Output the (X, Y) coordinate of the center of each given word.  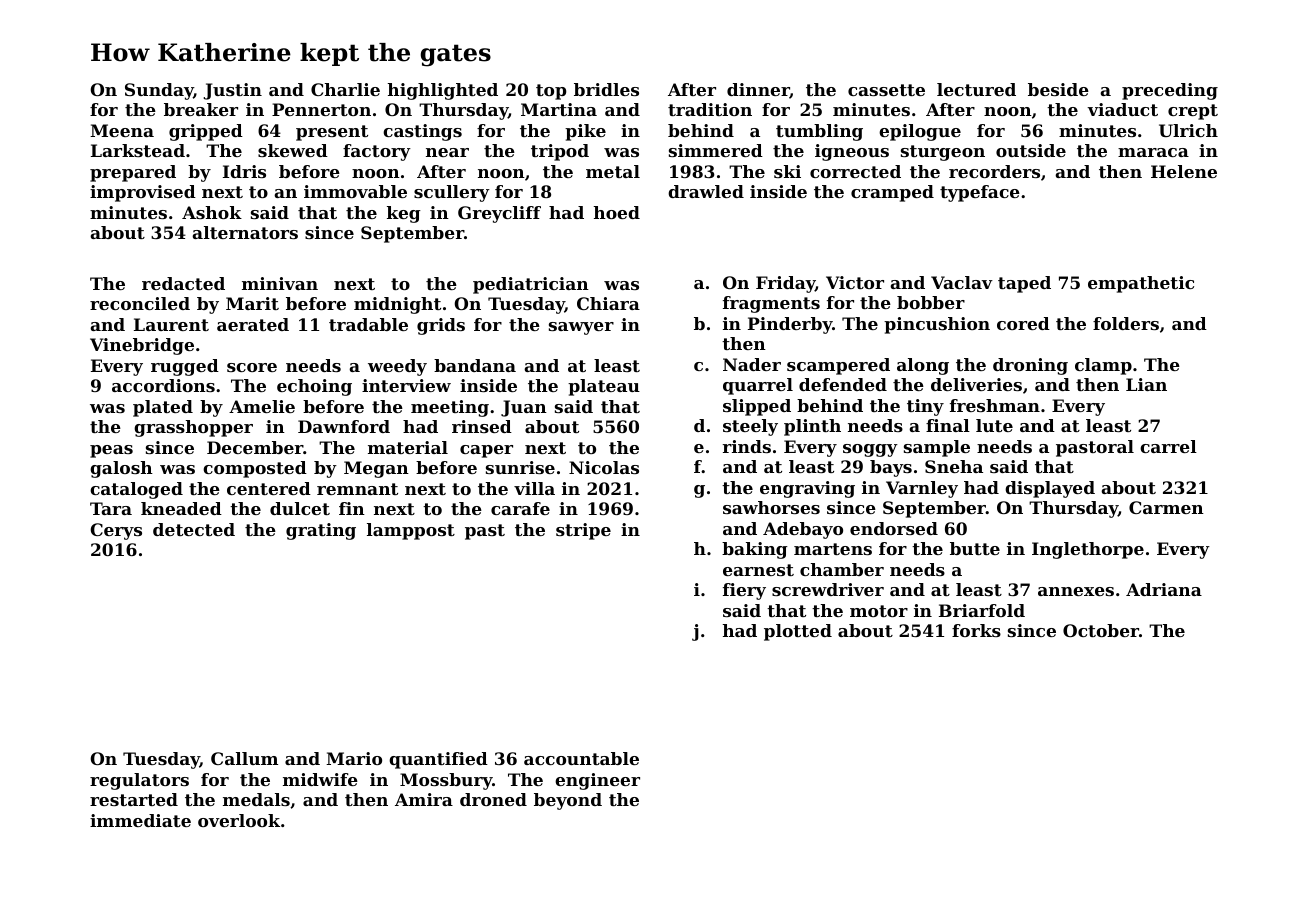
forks (976, 630)
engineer (597, 781)
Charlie (345, 89)
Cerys (116, 531)
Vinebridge (142, 346)
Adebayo (803, 530)
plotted (798, 632)
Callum (244, 758)
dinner (758, 91)
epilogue (920, 132)
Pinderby (790, 325)
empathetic (1141, 284)
